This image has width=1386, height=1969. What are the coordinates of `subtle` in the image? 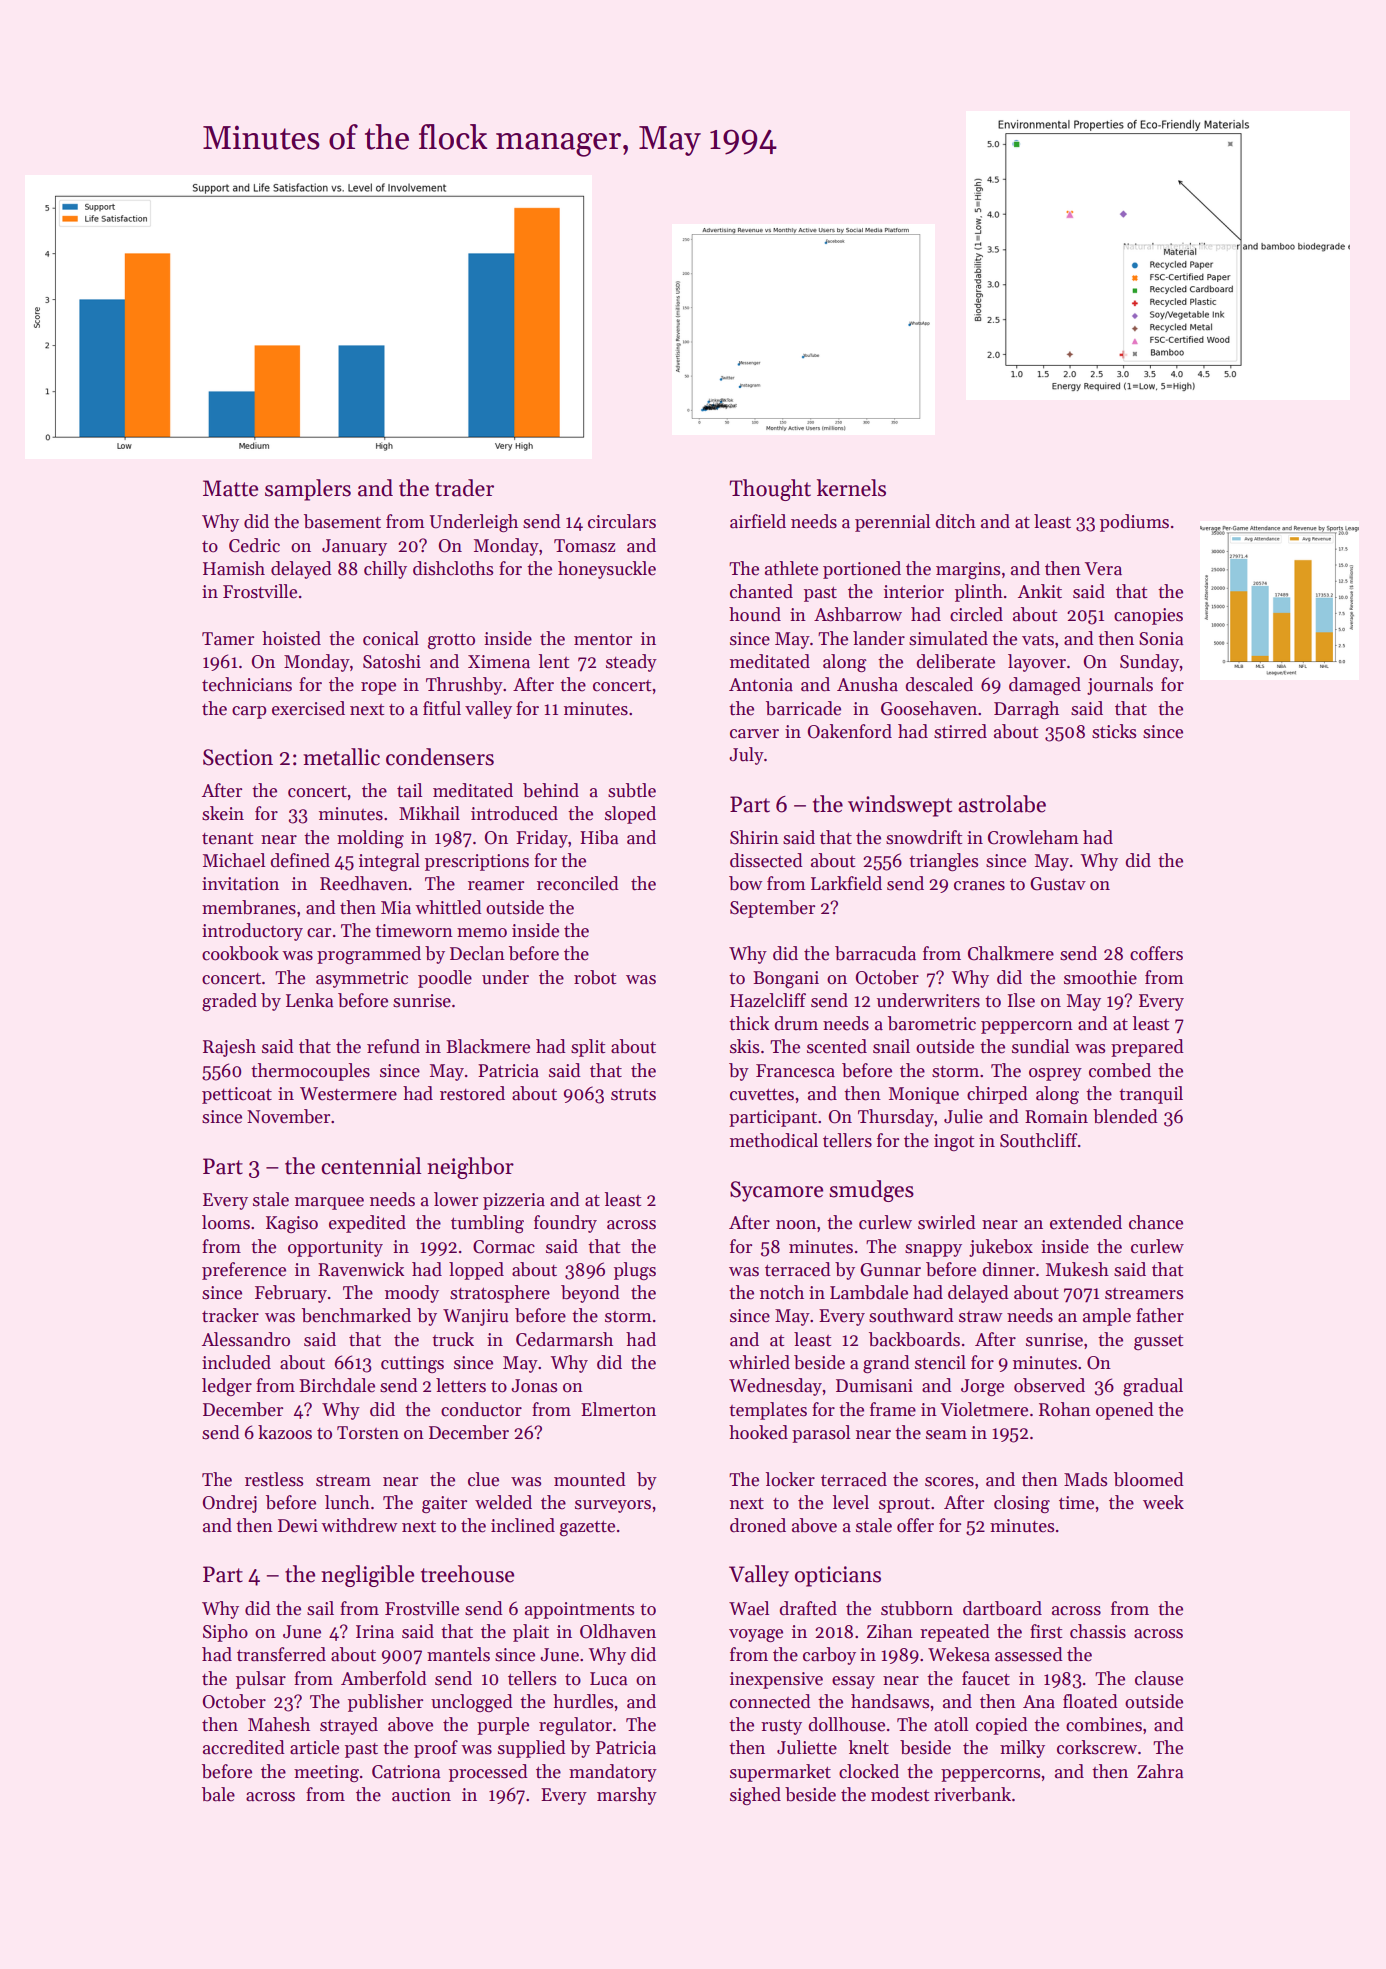 It's located at (632, 790).
